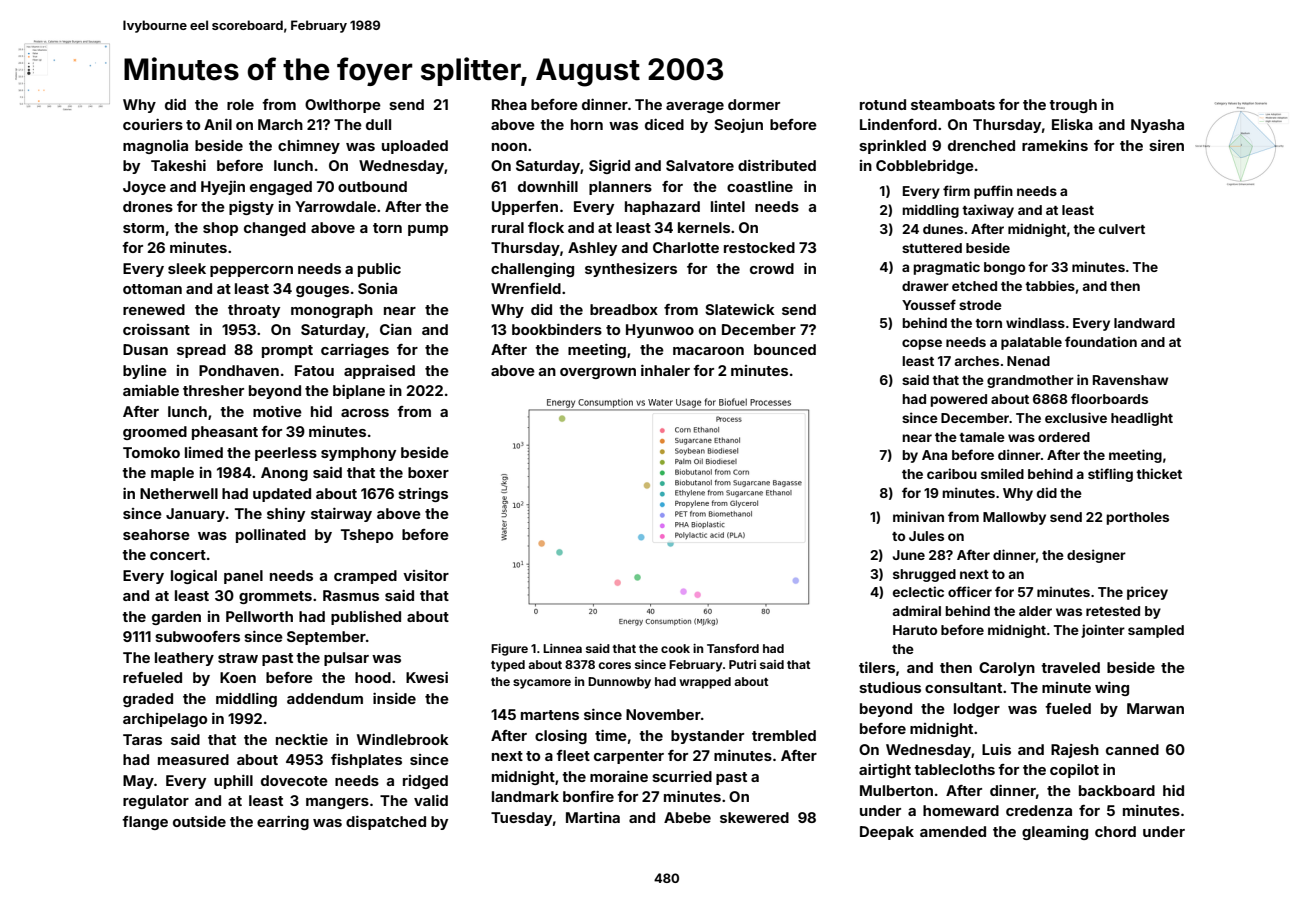  I want to click on pricey, so click(1147, 593).
